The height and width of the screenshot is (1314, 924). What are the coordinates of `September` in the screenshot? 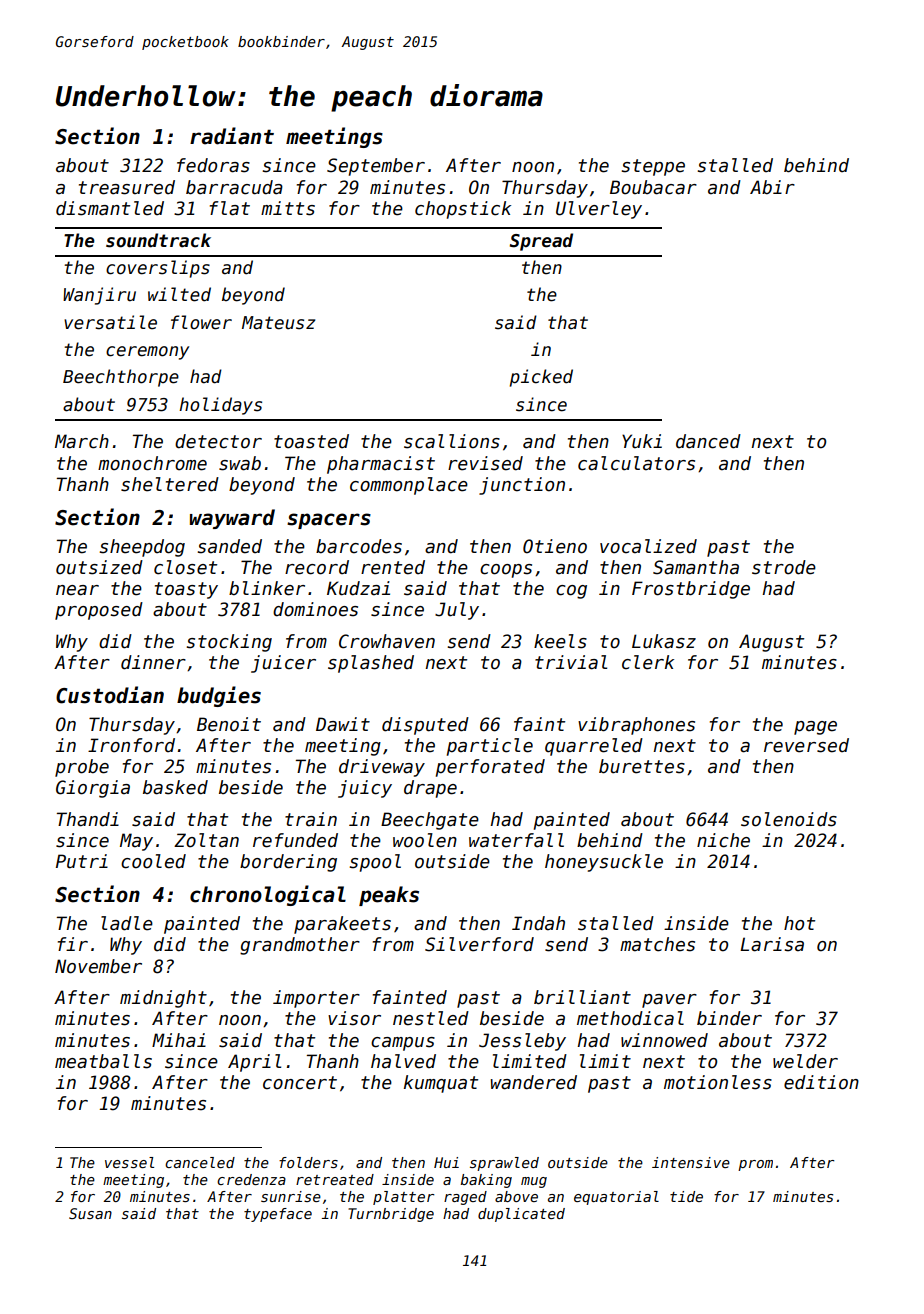 It's located at (376, 167).
